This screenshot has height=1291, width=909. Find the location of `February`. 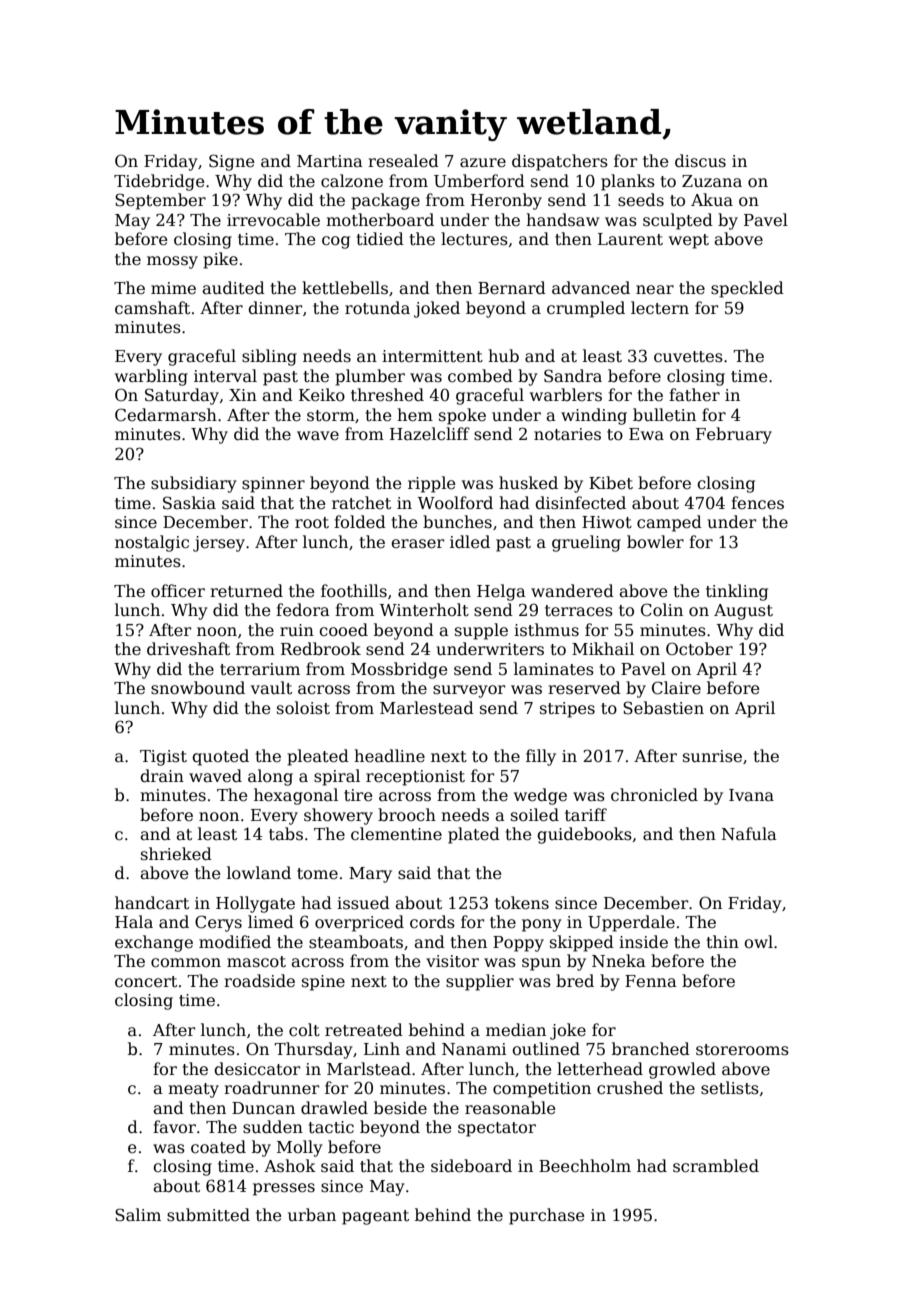

February is located at coordinates (734, 435).
